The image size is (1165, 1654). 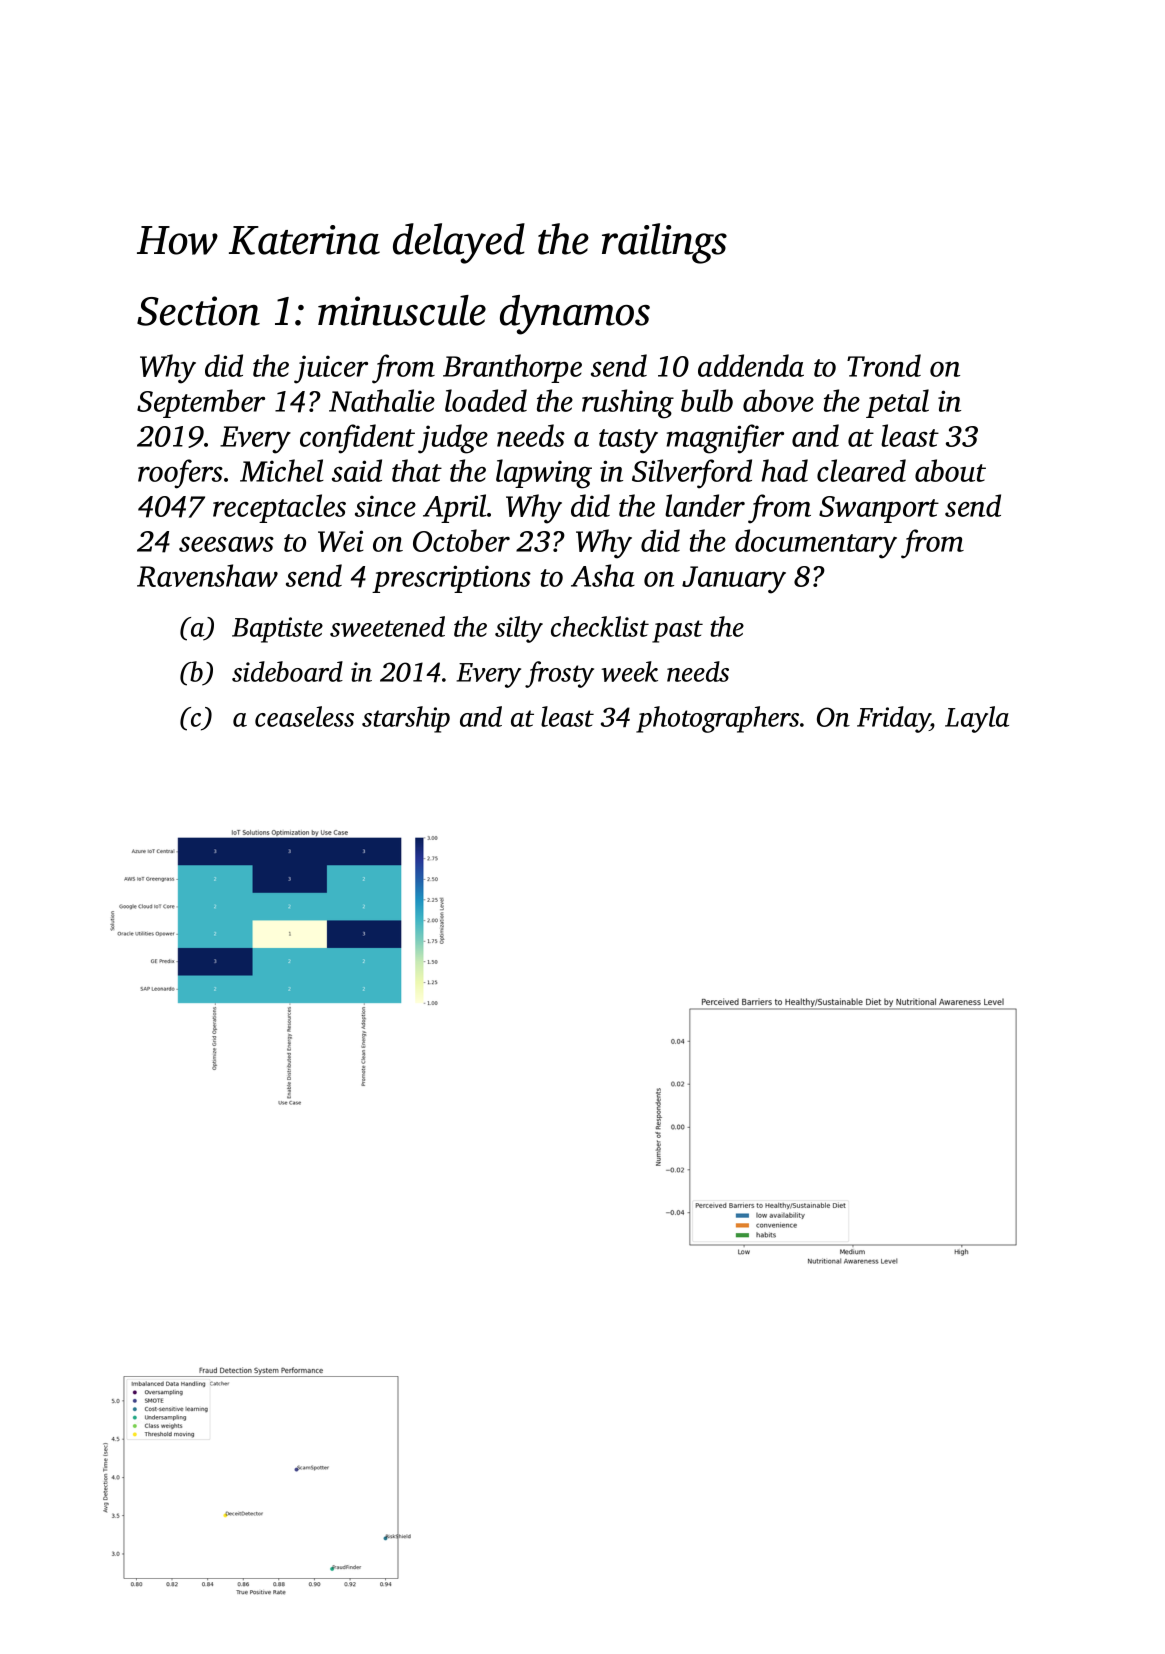 What do you see at coordinates (575, 315) in the page?
I see `dynamos` at bounding box center [575, 315].
